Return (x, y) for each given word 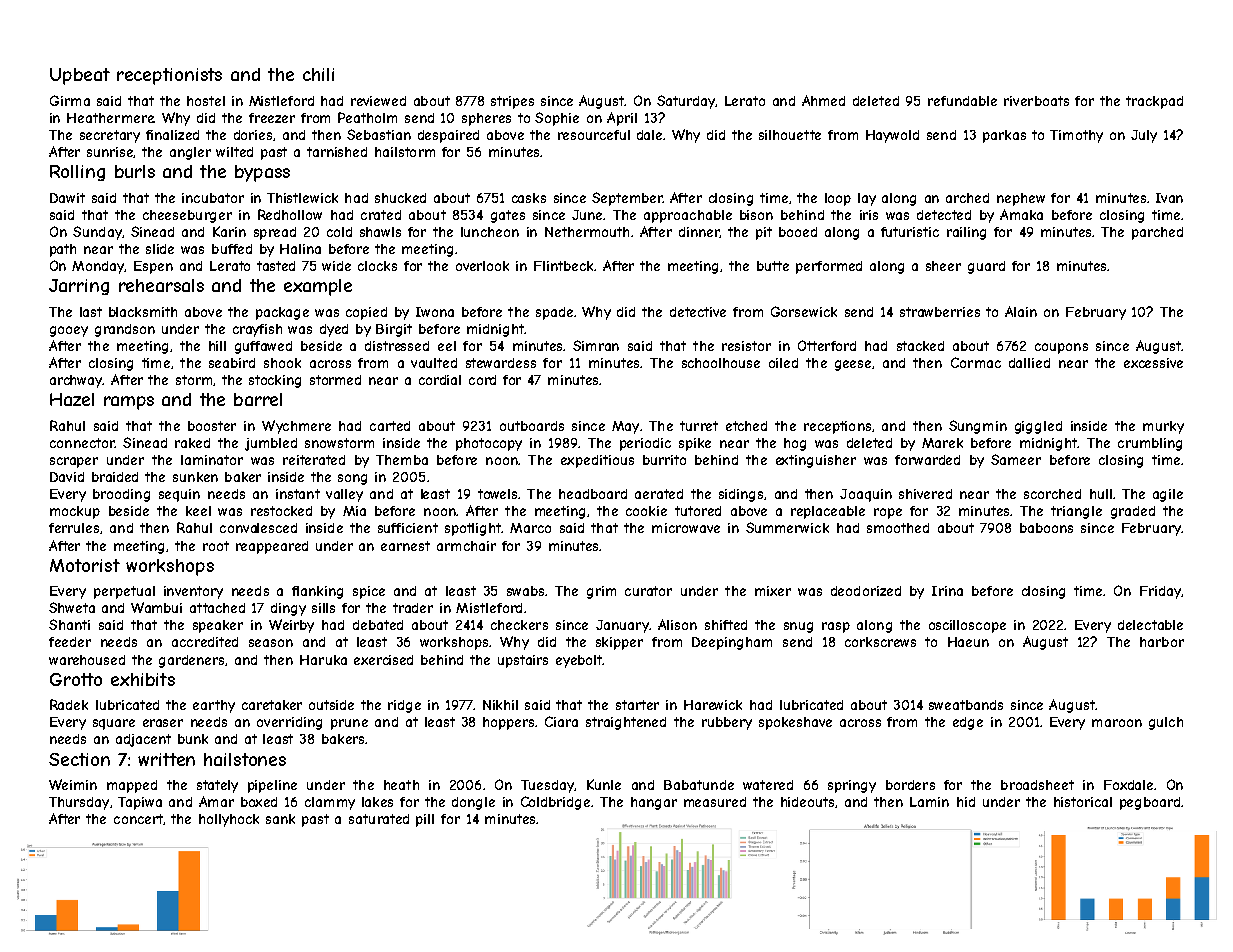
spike (695, 444)
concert (139, 819)
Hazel (72, 399)
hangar (654, 803)
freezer (272, 118)
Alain (1021, 311)
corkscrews (880, 642)
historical (1083, 802)
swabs (525, 591)
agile (1168, 495)
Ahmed (823, 100)
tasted (276, 266)
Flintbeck (564, 266)
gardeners (192, 661)
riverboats (1036, 101)
